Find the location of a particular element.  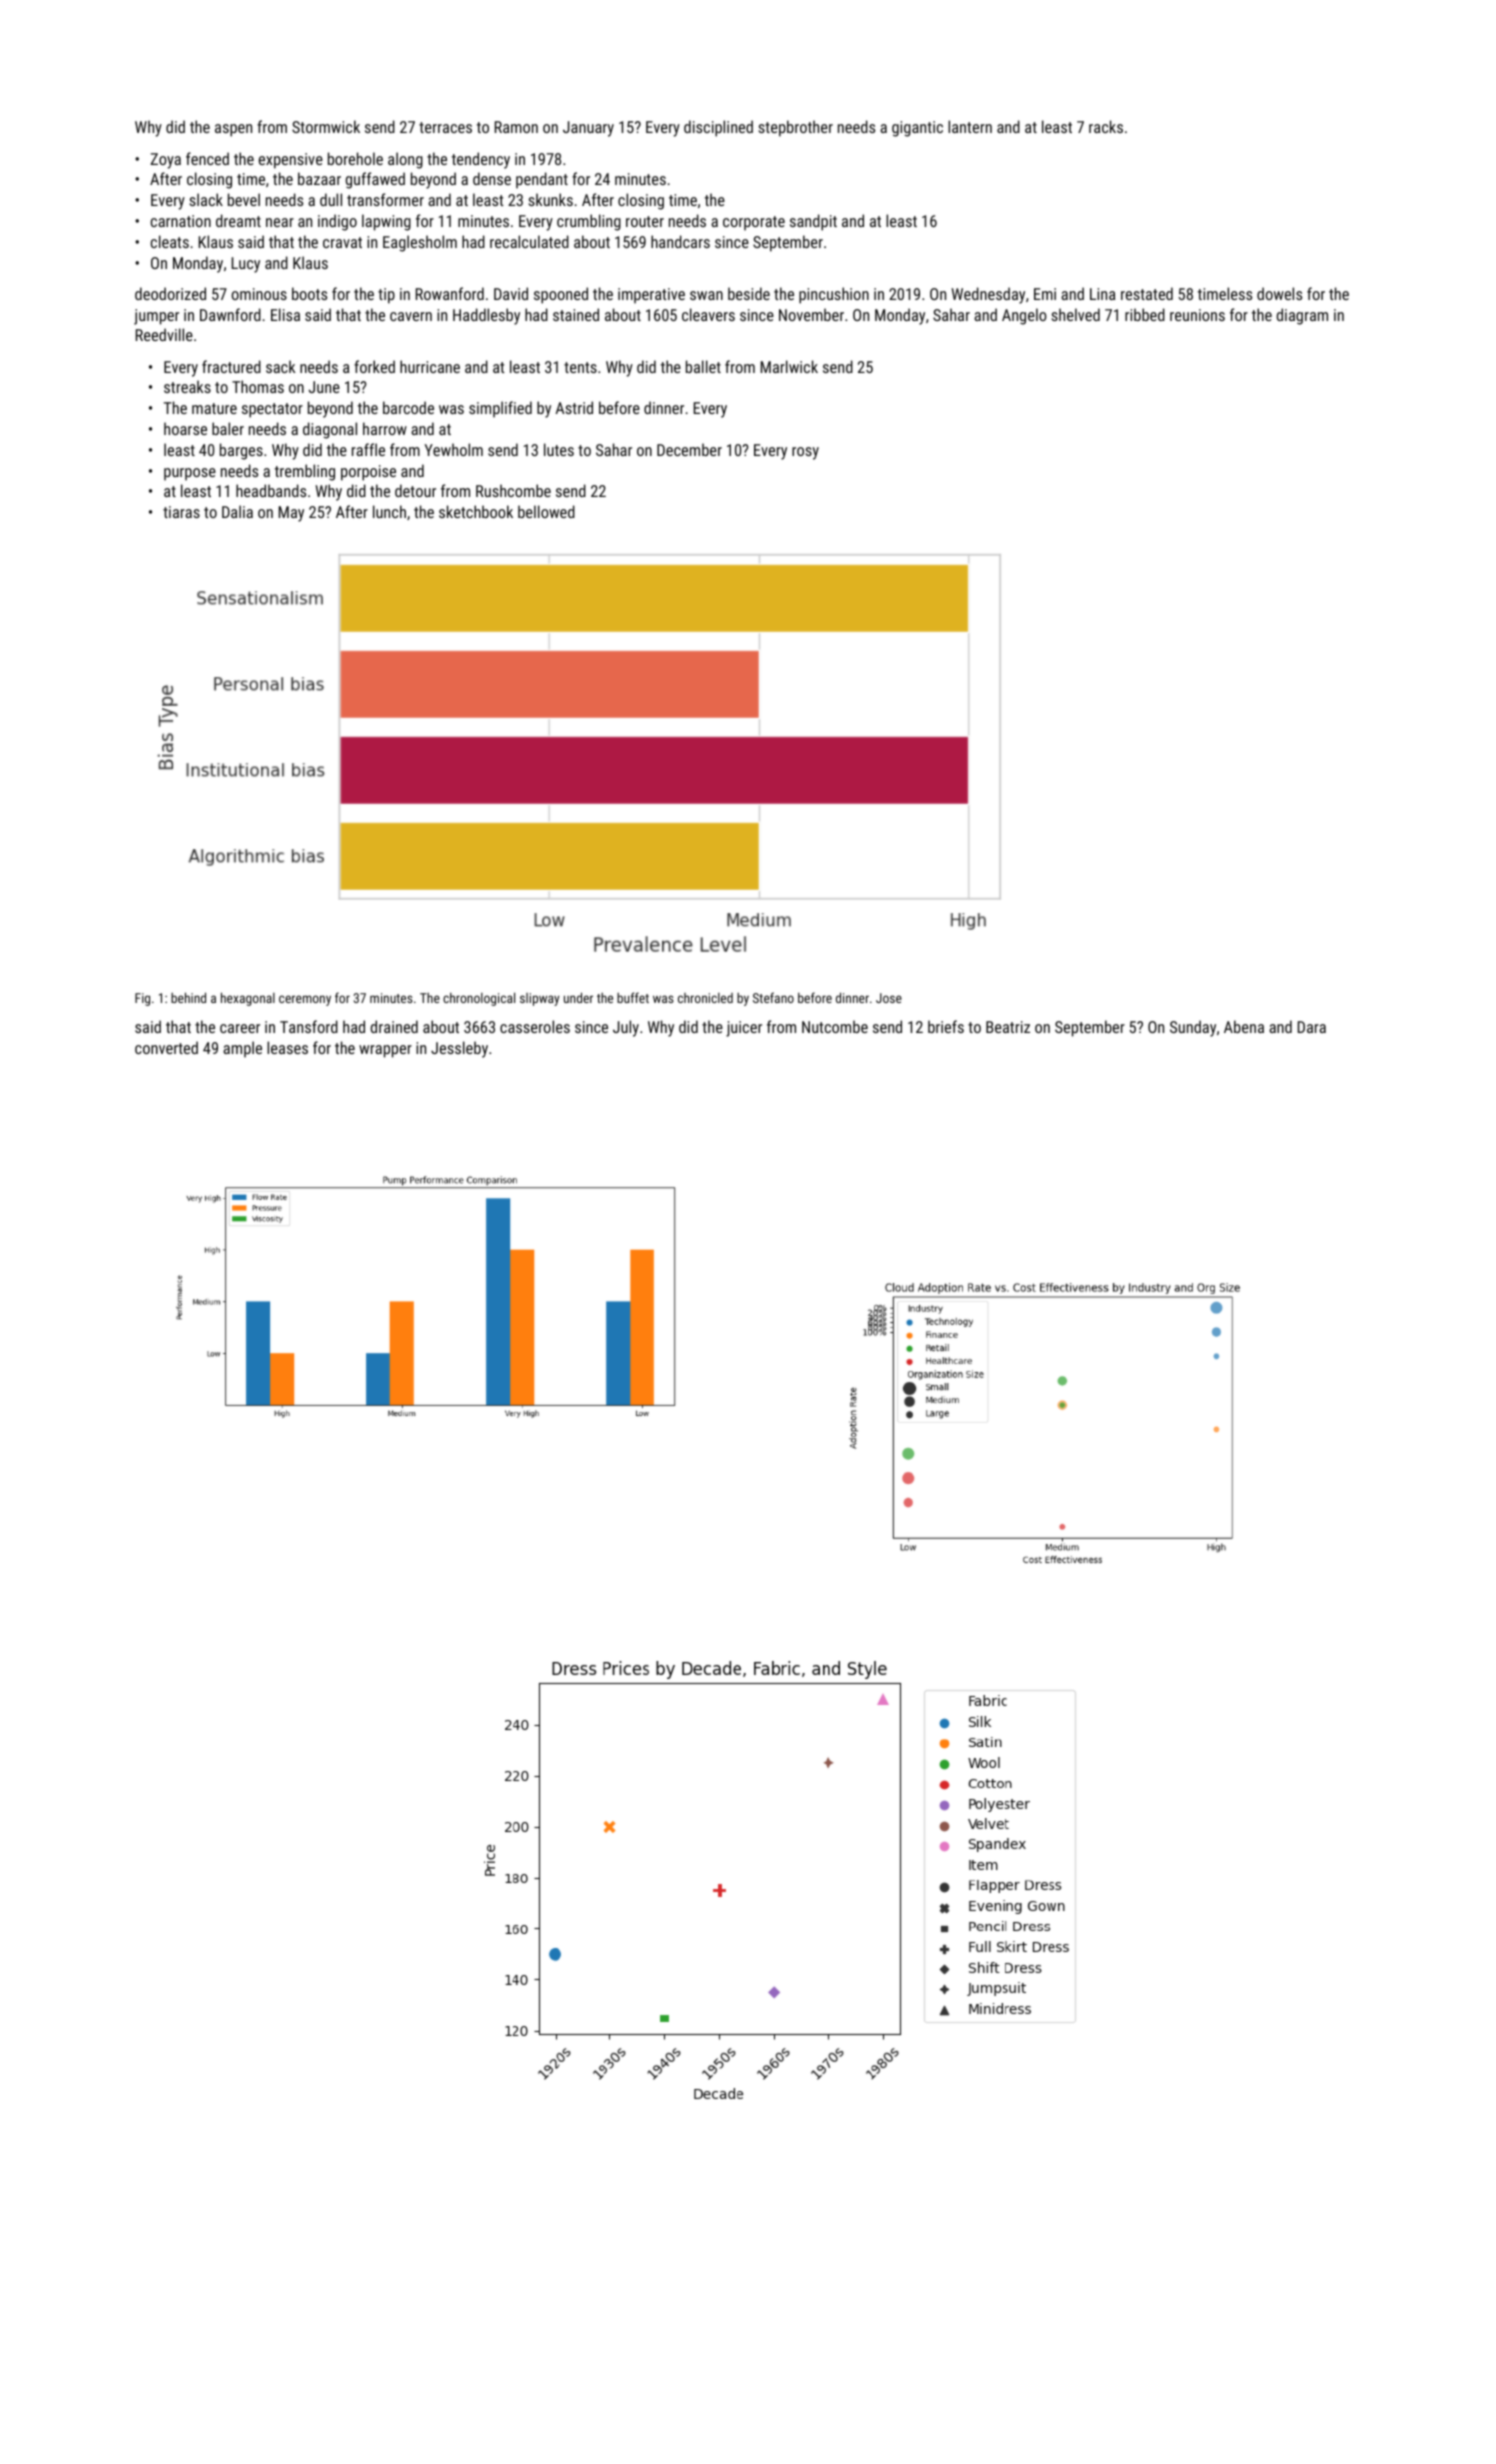

behind is located at coordinates (188, 997).
